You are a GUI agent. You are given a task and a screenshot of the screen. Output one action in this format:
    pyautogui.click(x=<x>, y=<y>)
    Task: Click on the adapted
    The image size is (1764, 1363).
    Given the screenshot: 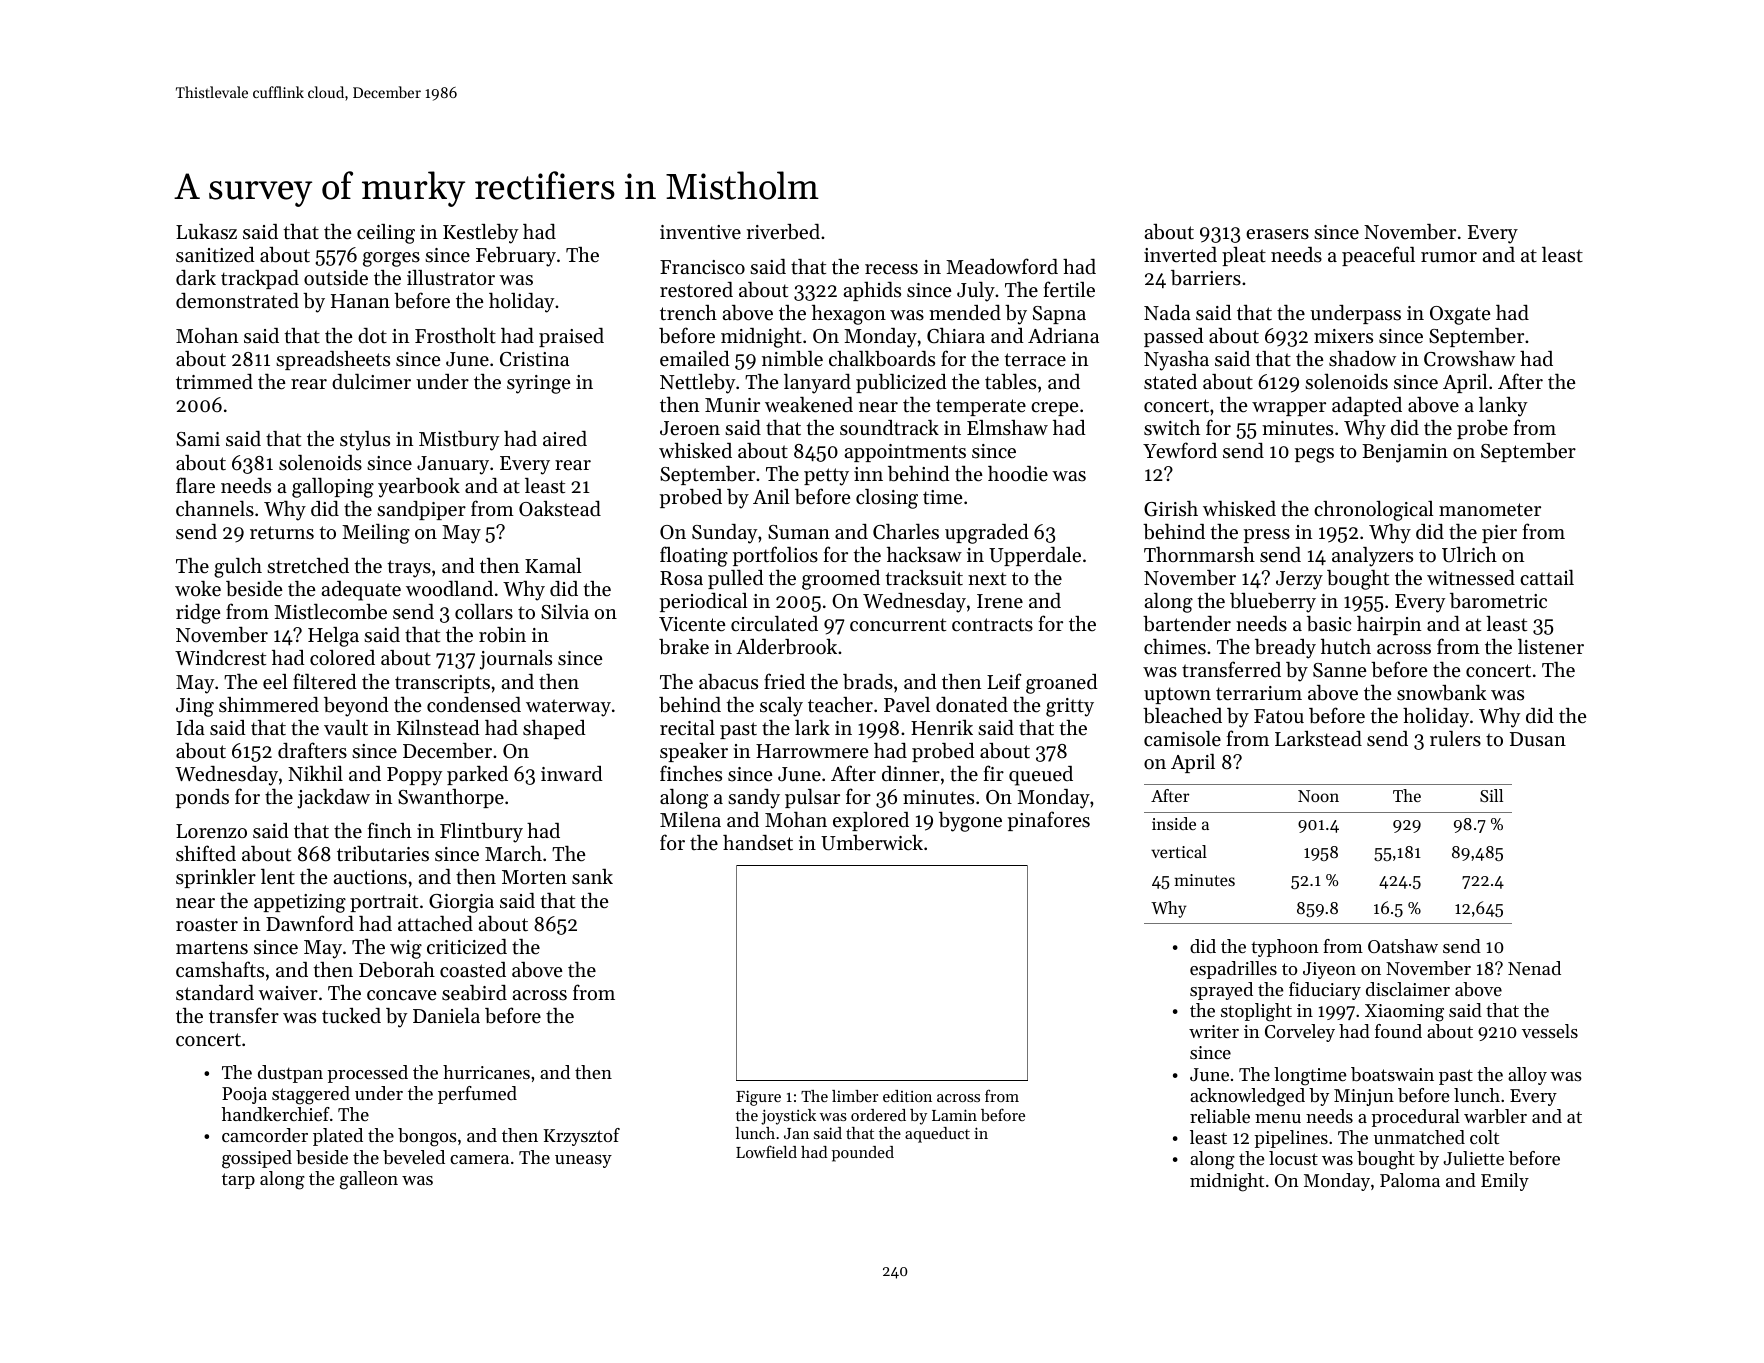 What is the action you would take?
    pyautogui.click(x=1367, y=406)
